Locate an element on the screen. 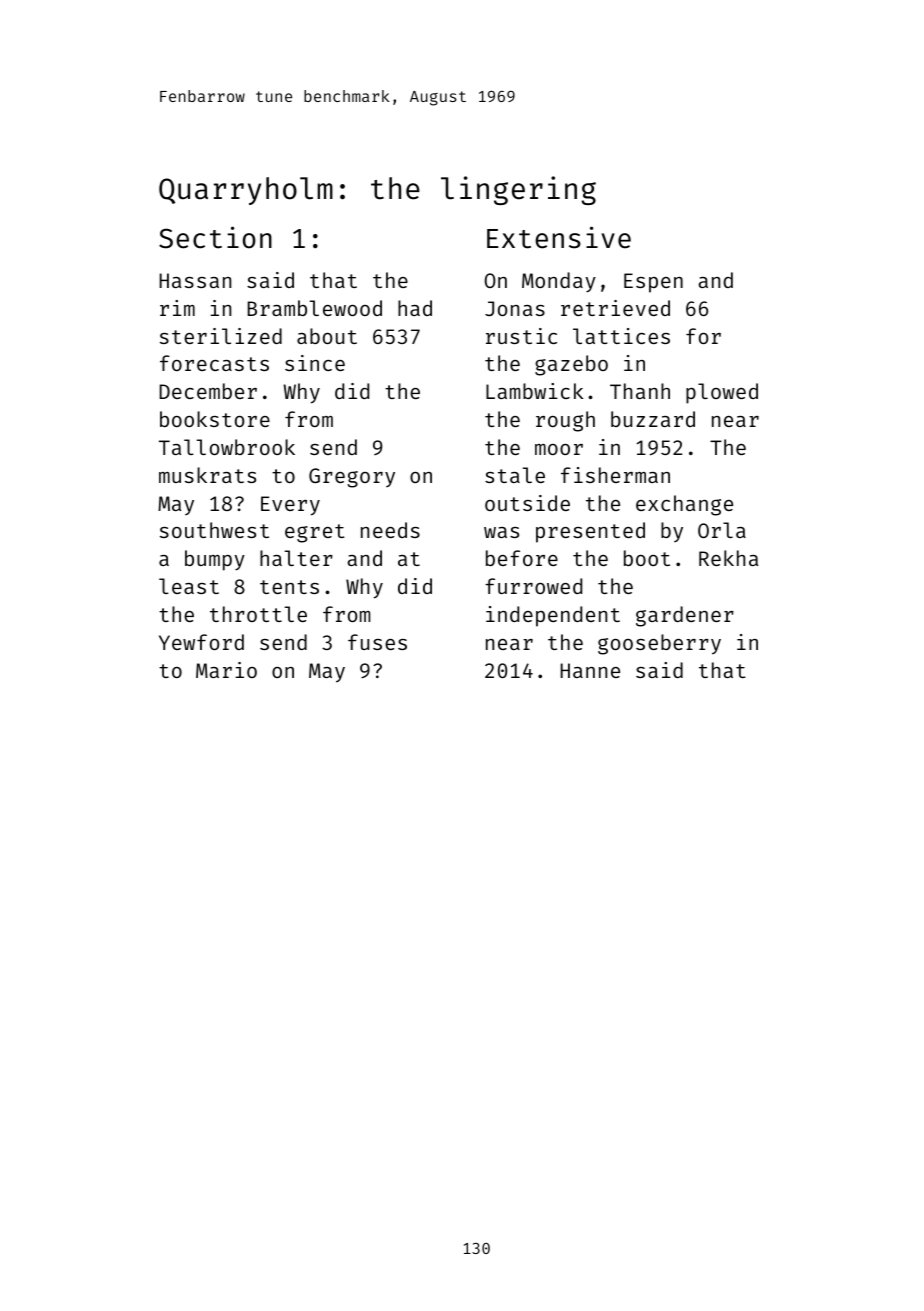  exchange is located at coordinates (684, 505).
